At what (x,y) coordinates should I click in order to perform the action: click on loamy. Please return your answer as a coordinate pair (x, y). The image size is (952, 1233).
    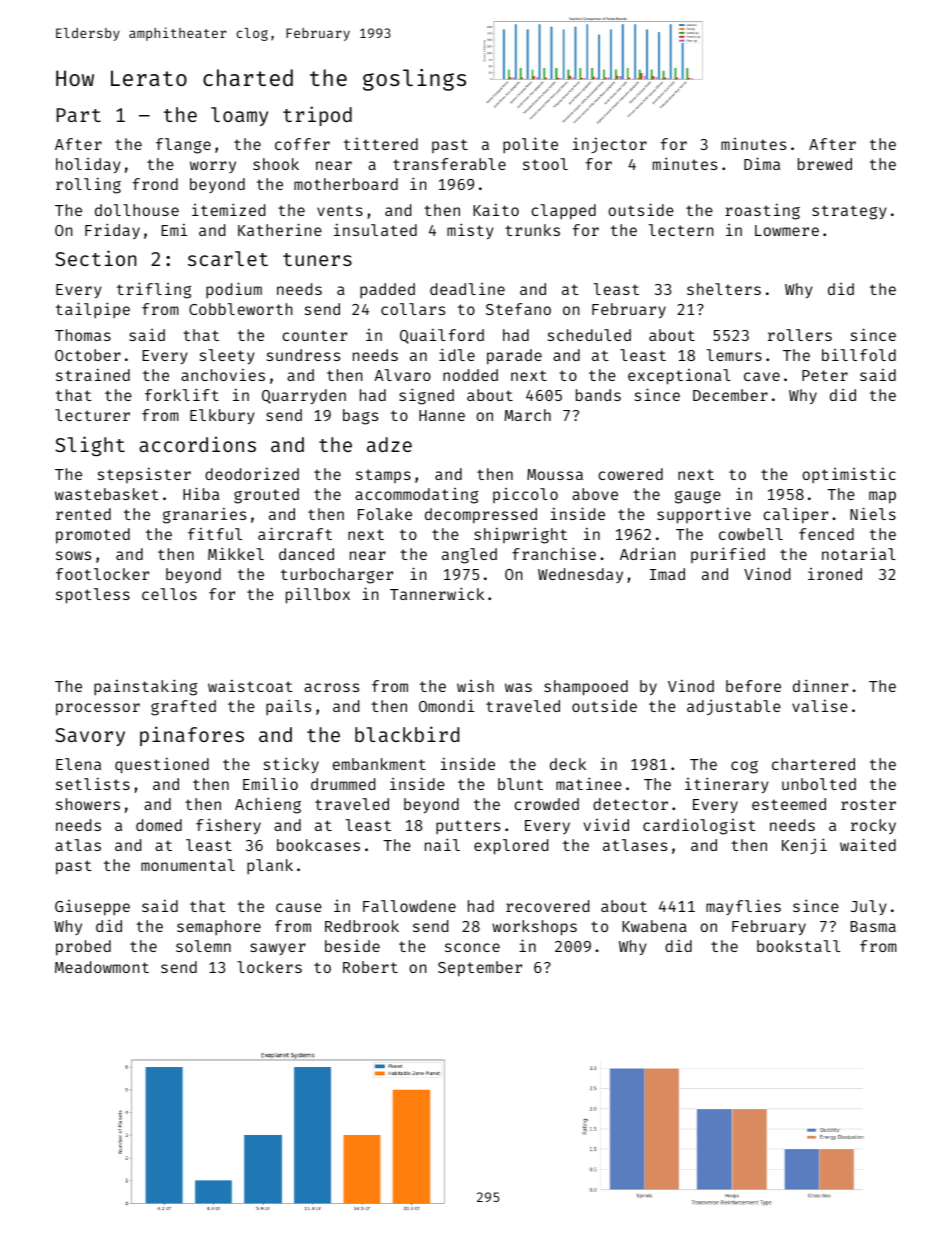
    Looking at the image, I should click on (239, 116).
